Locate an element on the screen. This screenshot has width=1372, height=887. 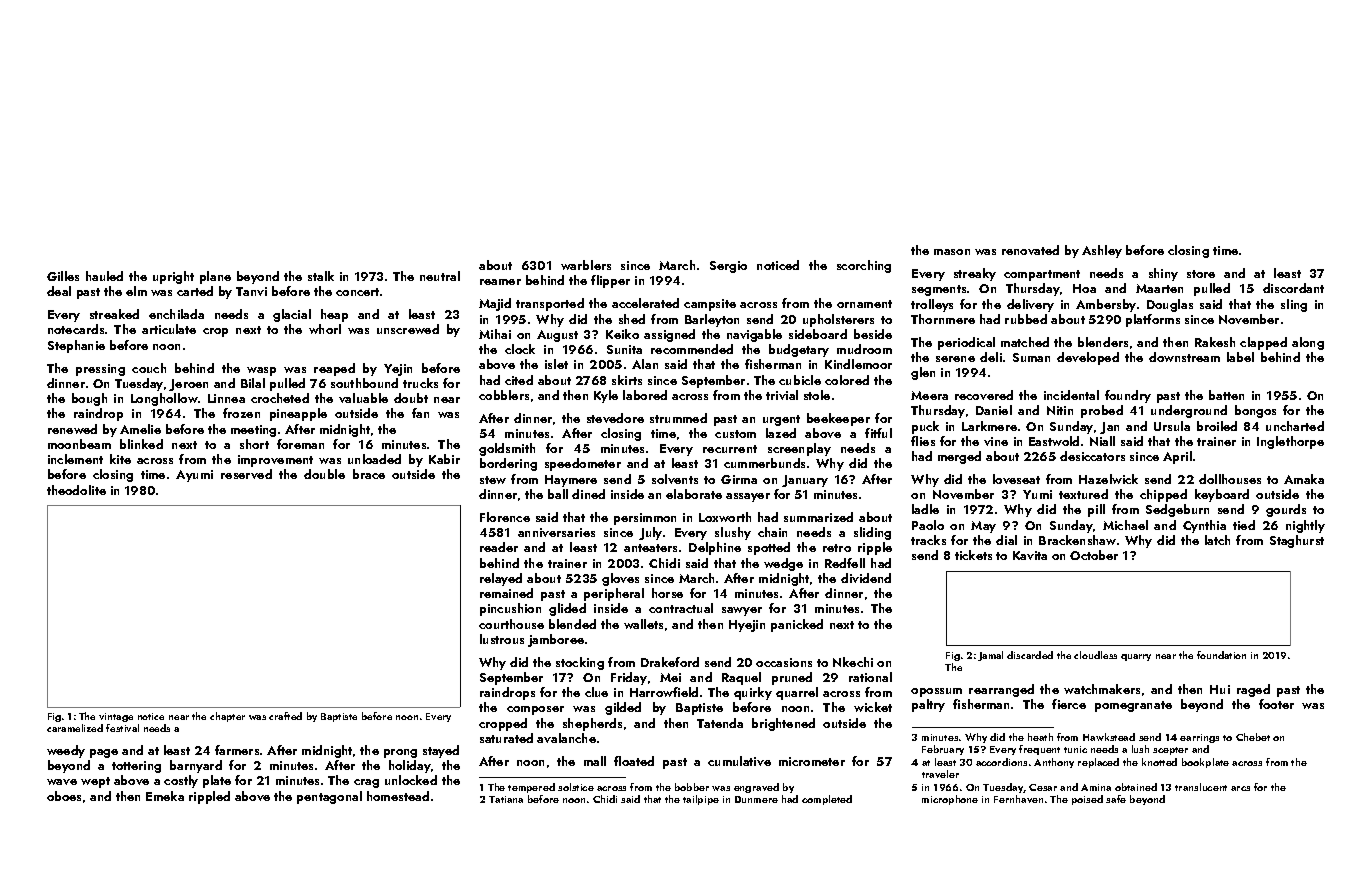
elm is located at coordinates (136, 291).
